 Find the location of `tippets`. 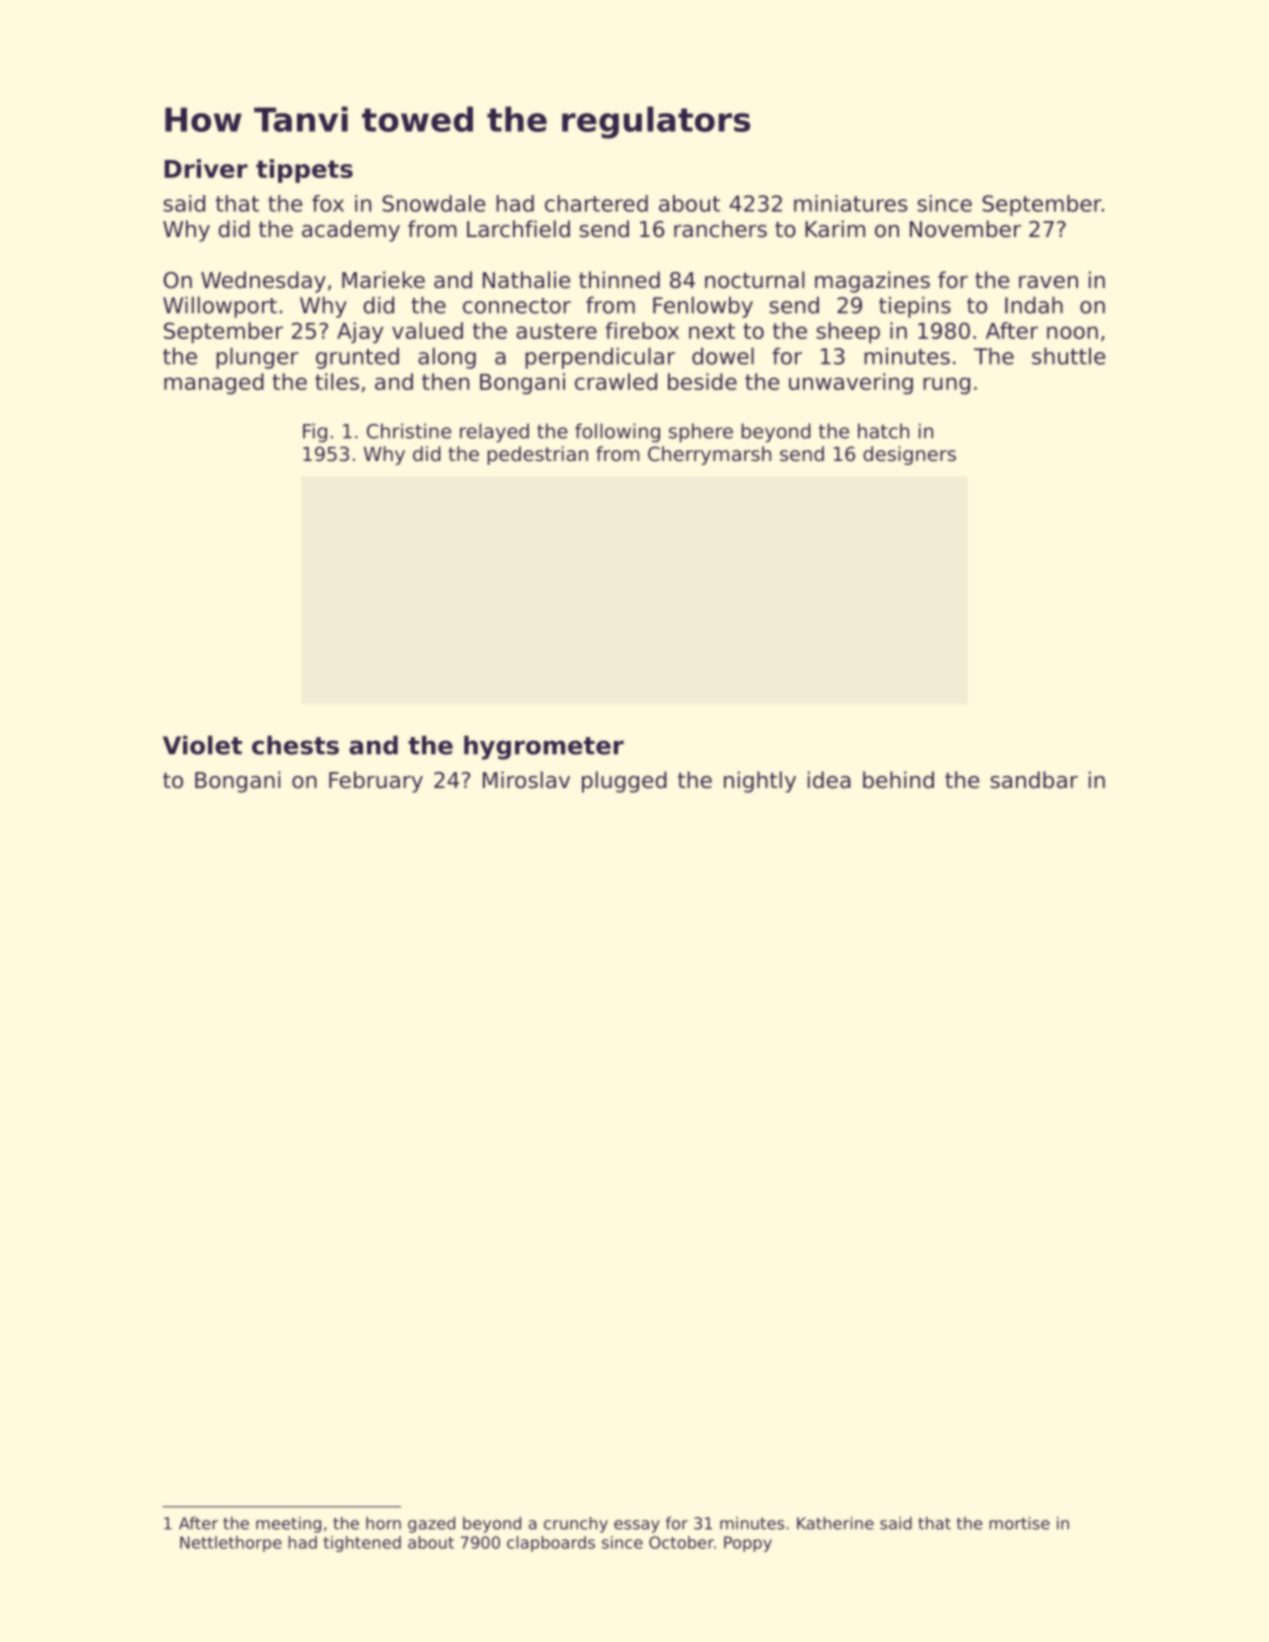

tippets is located at coordinates (304, 171).
